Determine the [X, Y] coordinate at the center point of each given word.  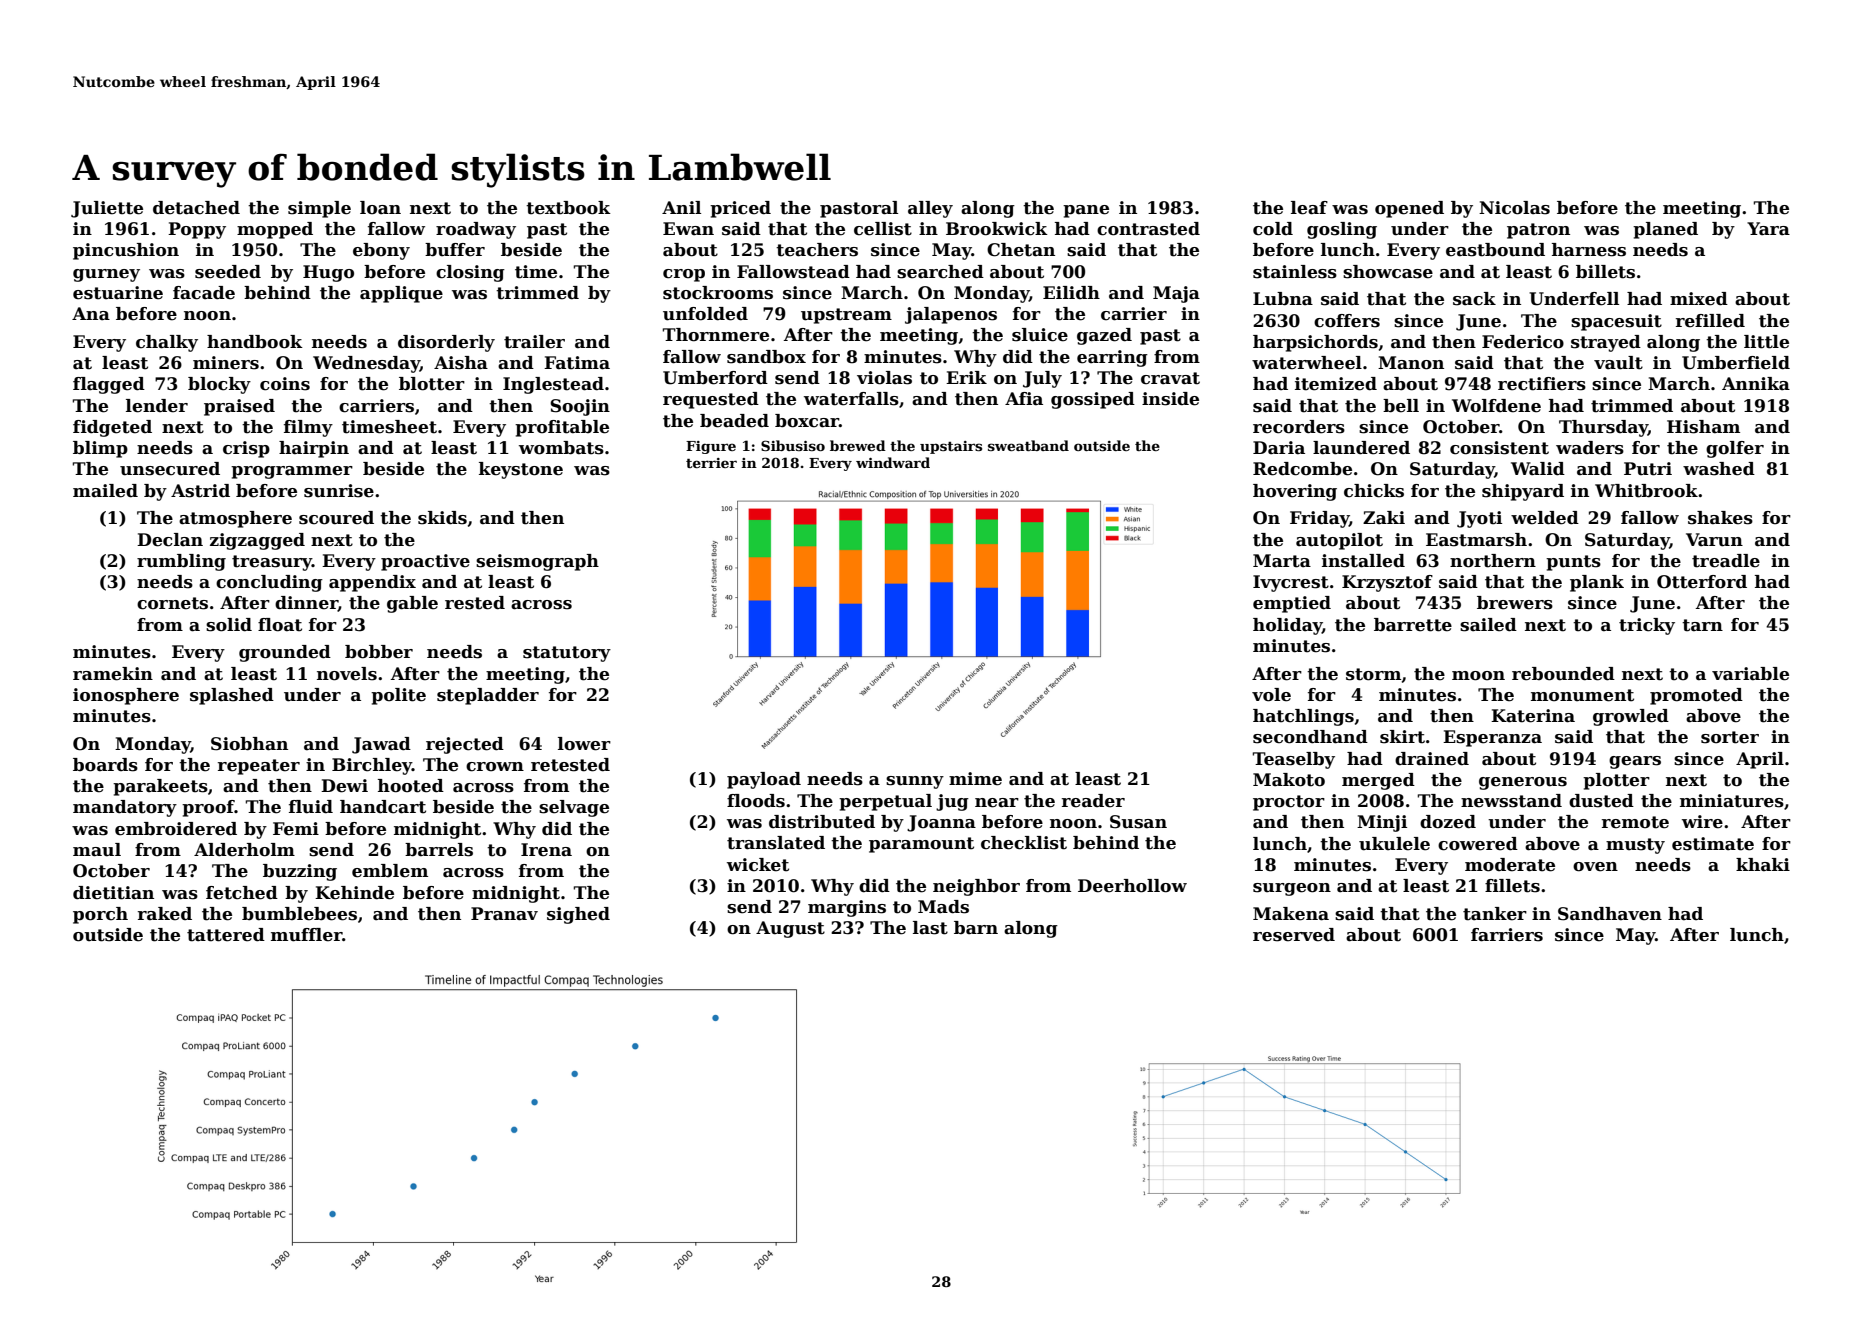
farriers [1507, 935]
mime [975, 779]
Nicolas [1514, 208]
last [930, 928]
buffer [455, 250]
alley [930, 209]
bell [1401, 406]
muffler [306, 935]
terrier [711, 463]
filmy [308, 428]
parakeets [160, 787]
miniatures [1732, 801]
